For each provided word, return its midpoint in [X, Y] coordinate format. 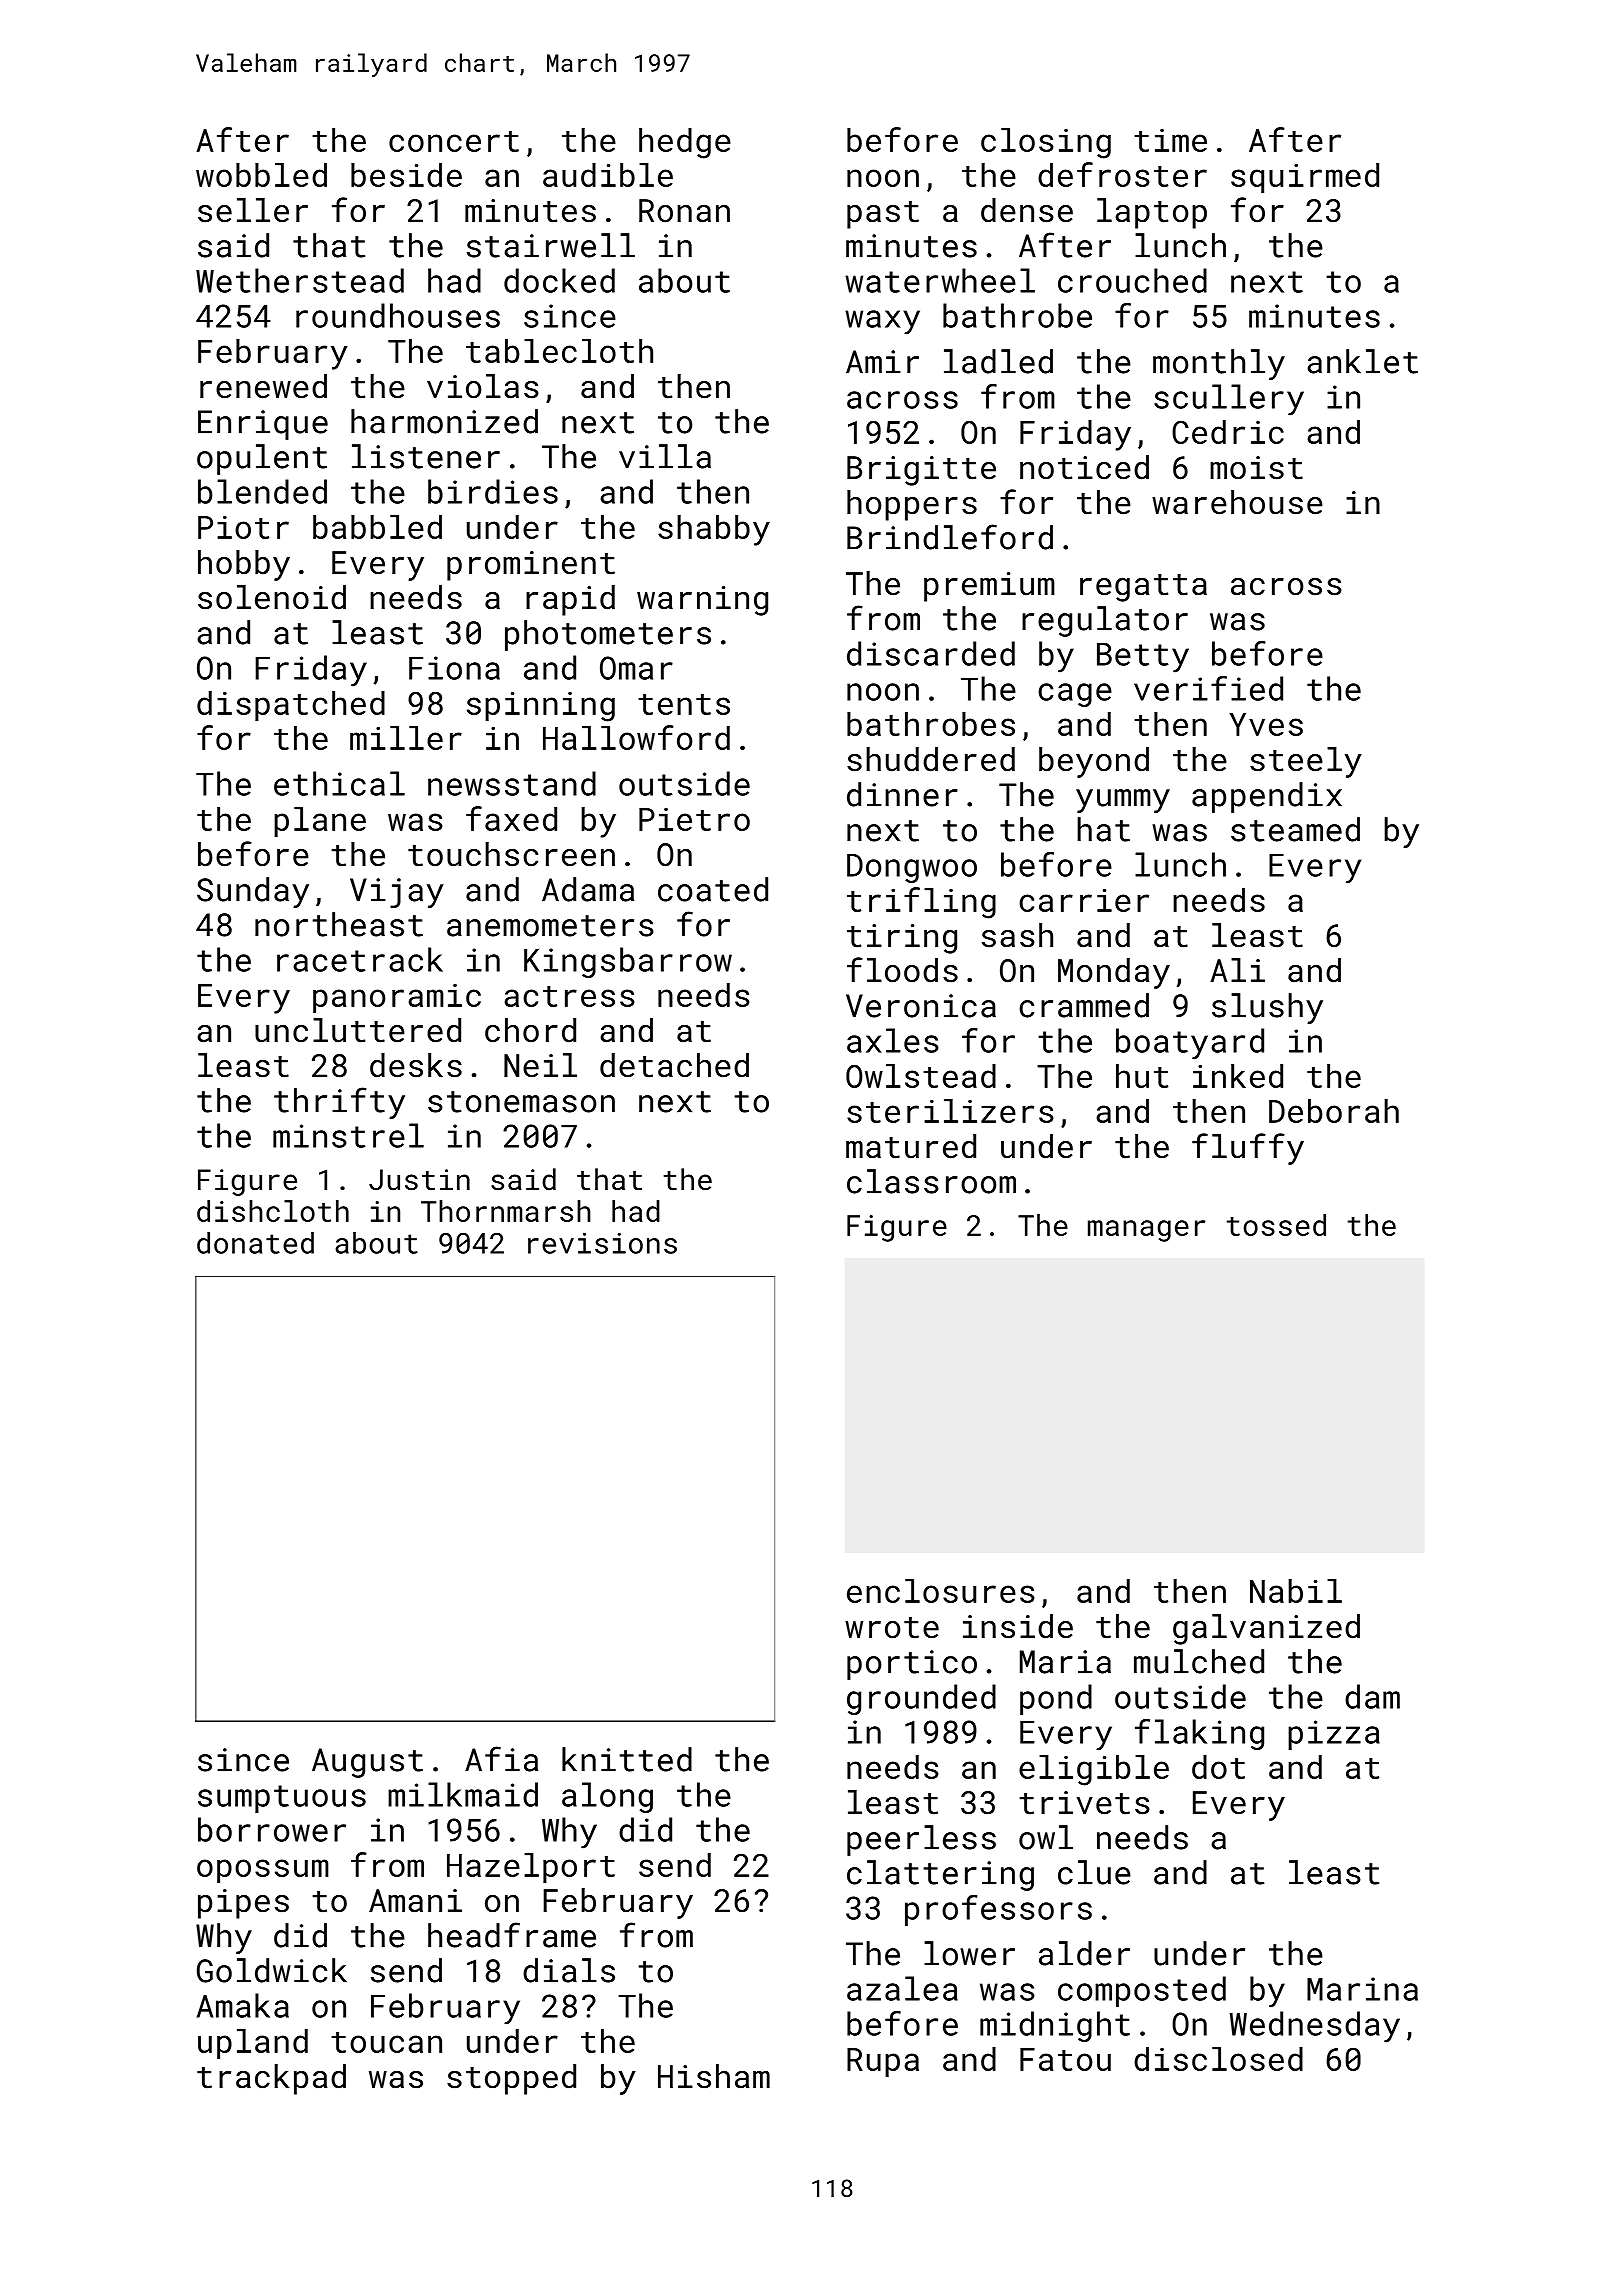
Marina [1362, 1989]
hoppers [912, 505]
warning [702, 601]
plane [320, 822]
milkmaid [463, 1794]
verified [1208, 688]
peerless [921, 1840]
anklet [1362, 361]
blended [262, 491]
